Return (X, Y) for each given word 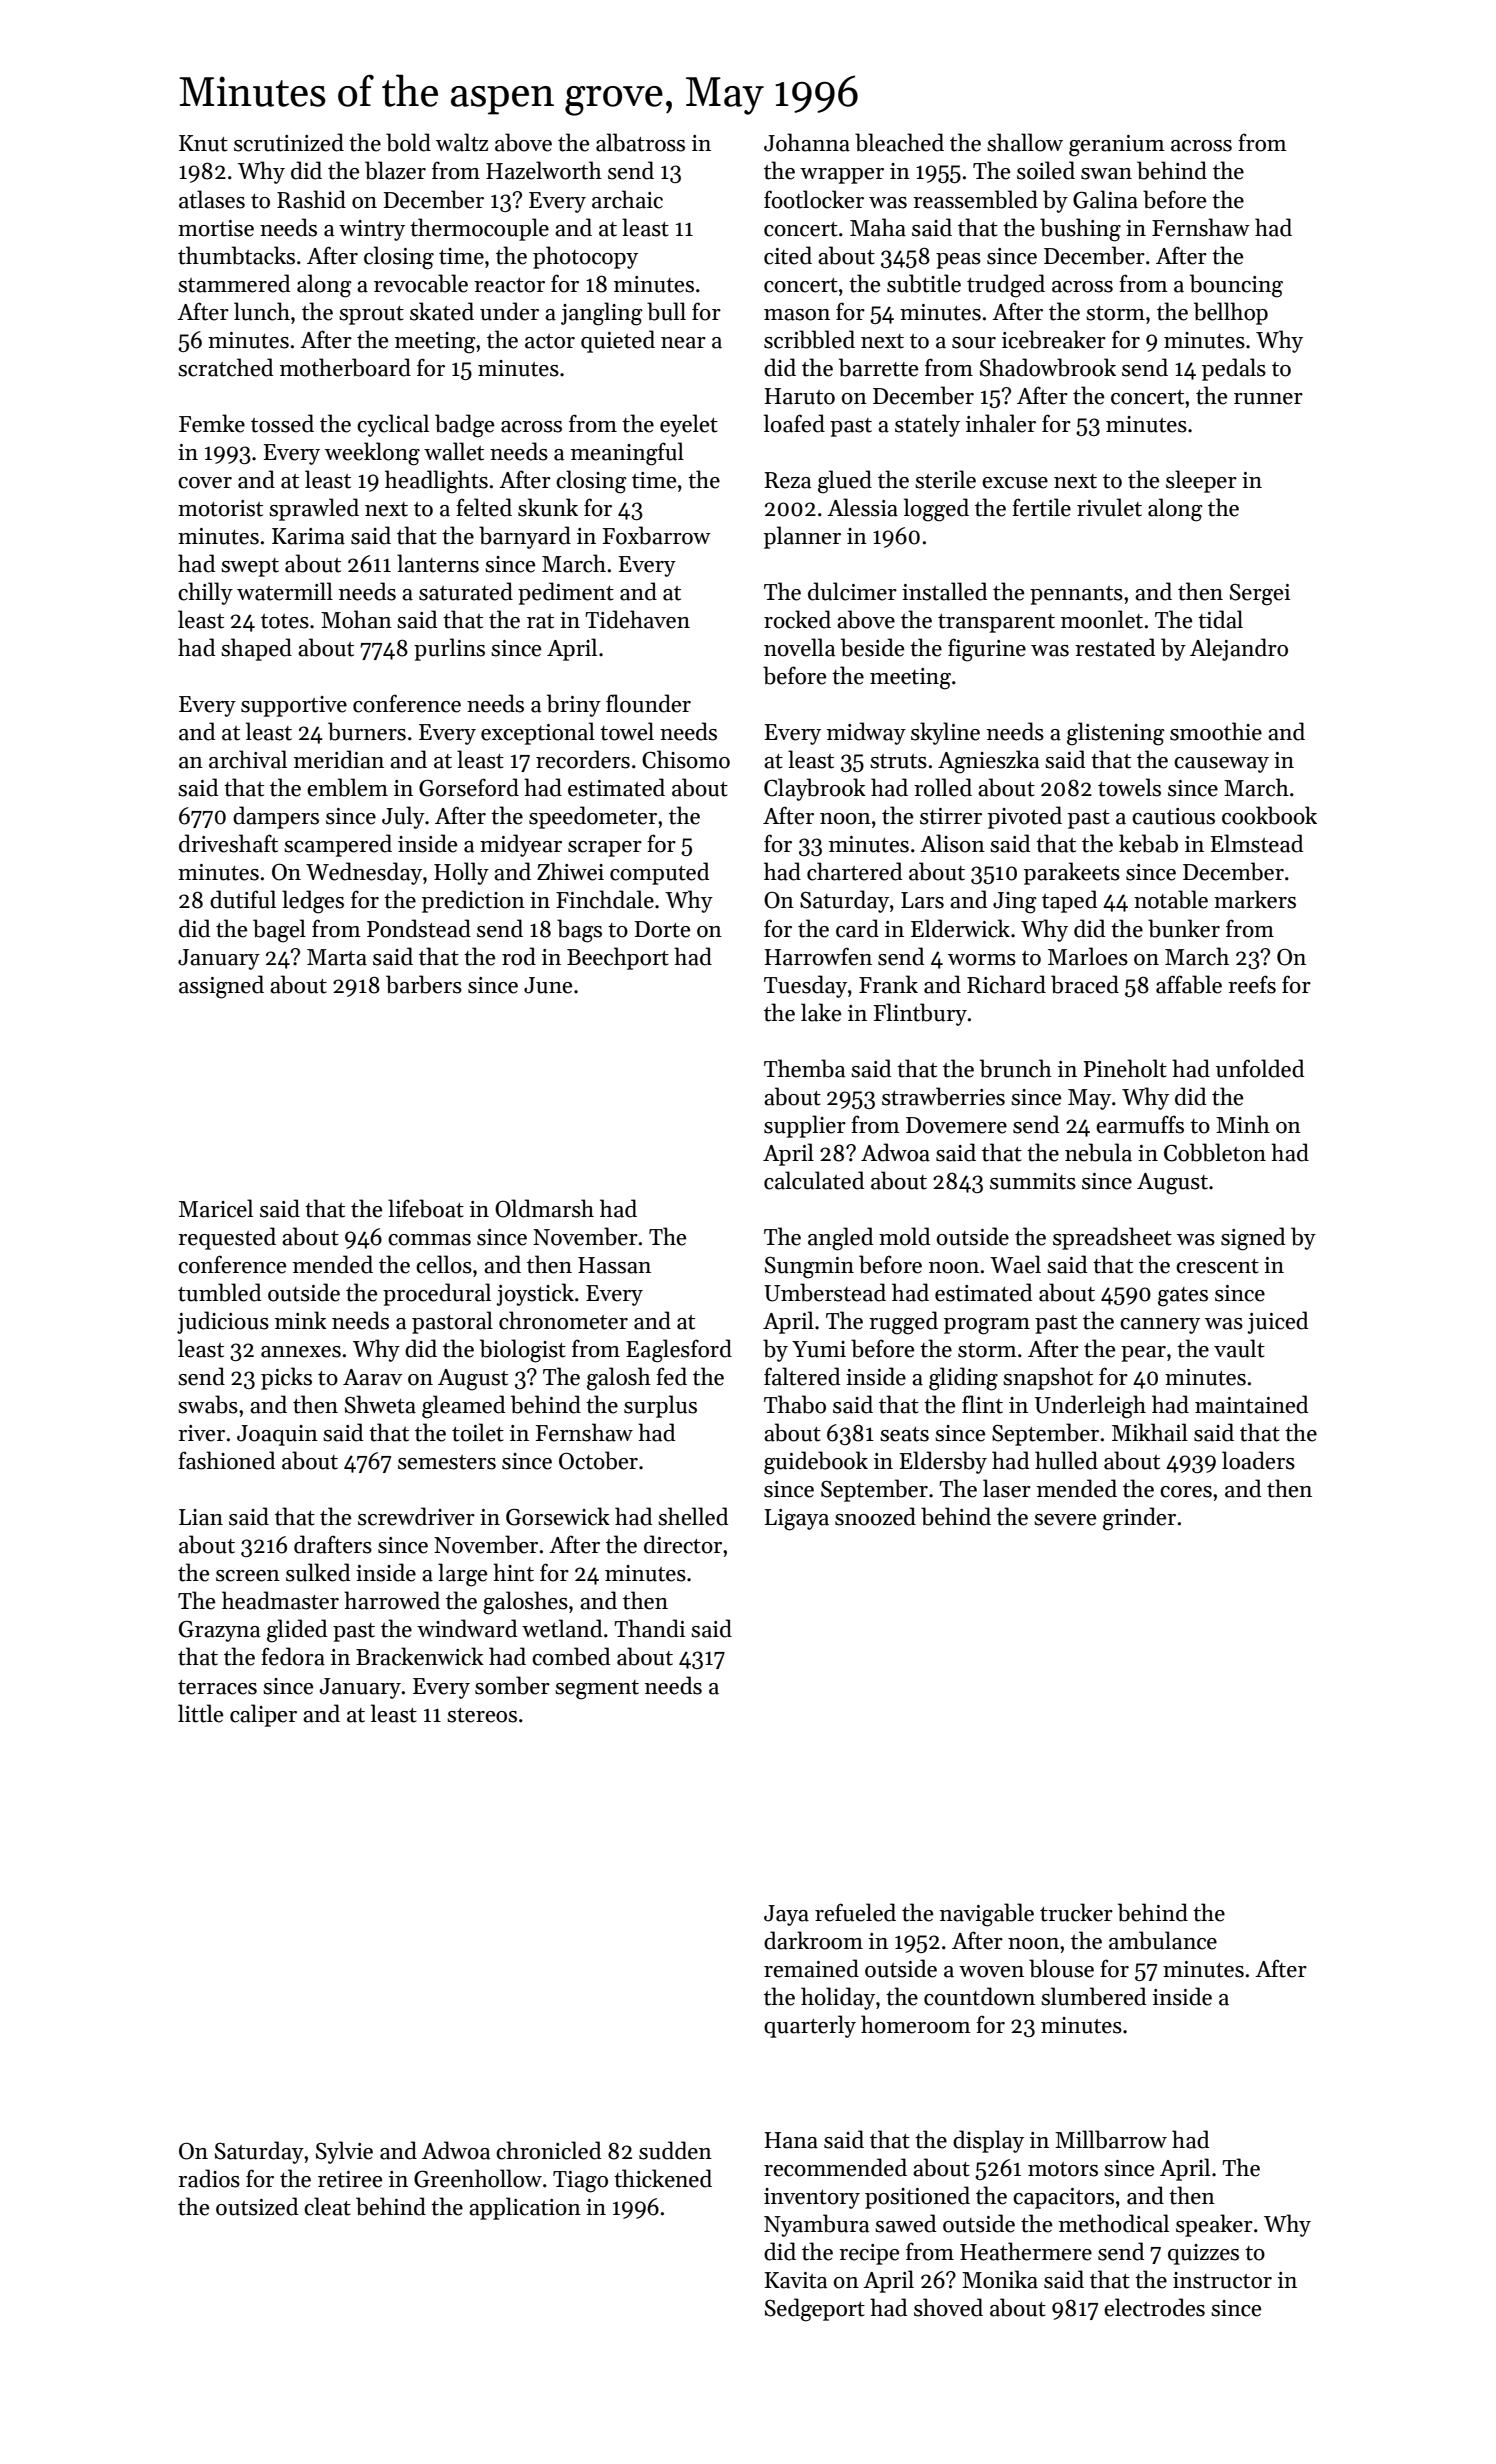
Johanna (807, 142)
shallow (1025, 142)
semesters (447, 1462)
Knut (203, 143)
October (598, 1460)
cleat (327, 2206)
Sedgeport (815, 2310)
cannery (1160, 1326)
